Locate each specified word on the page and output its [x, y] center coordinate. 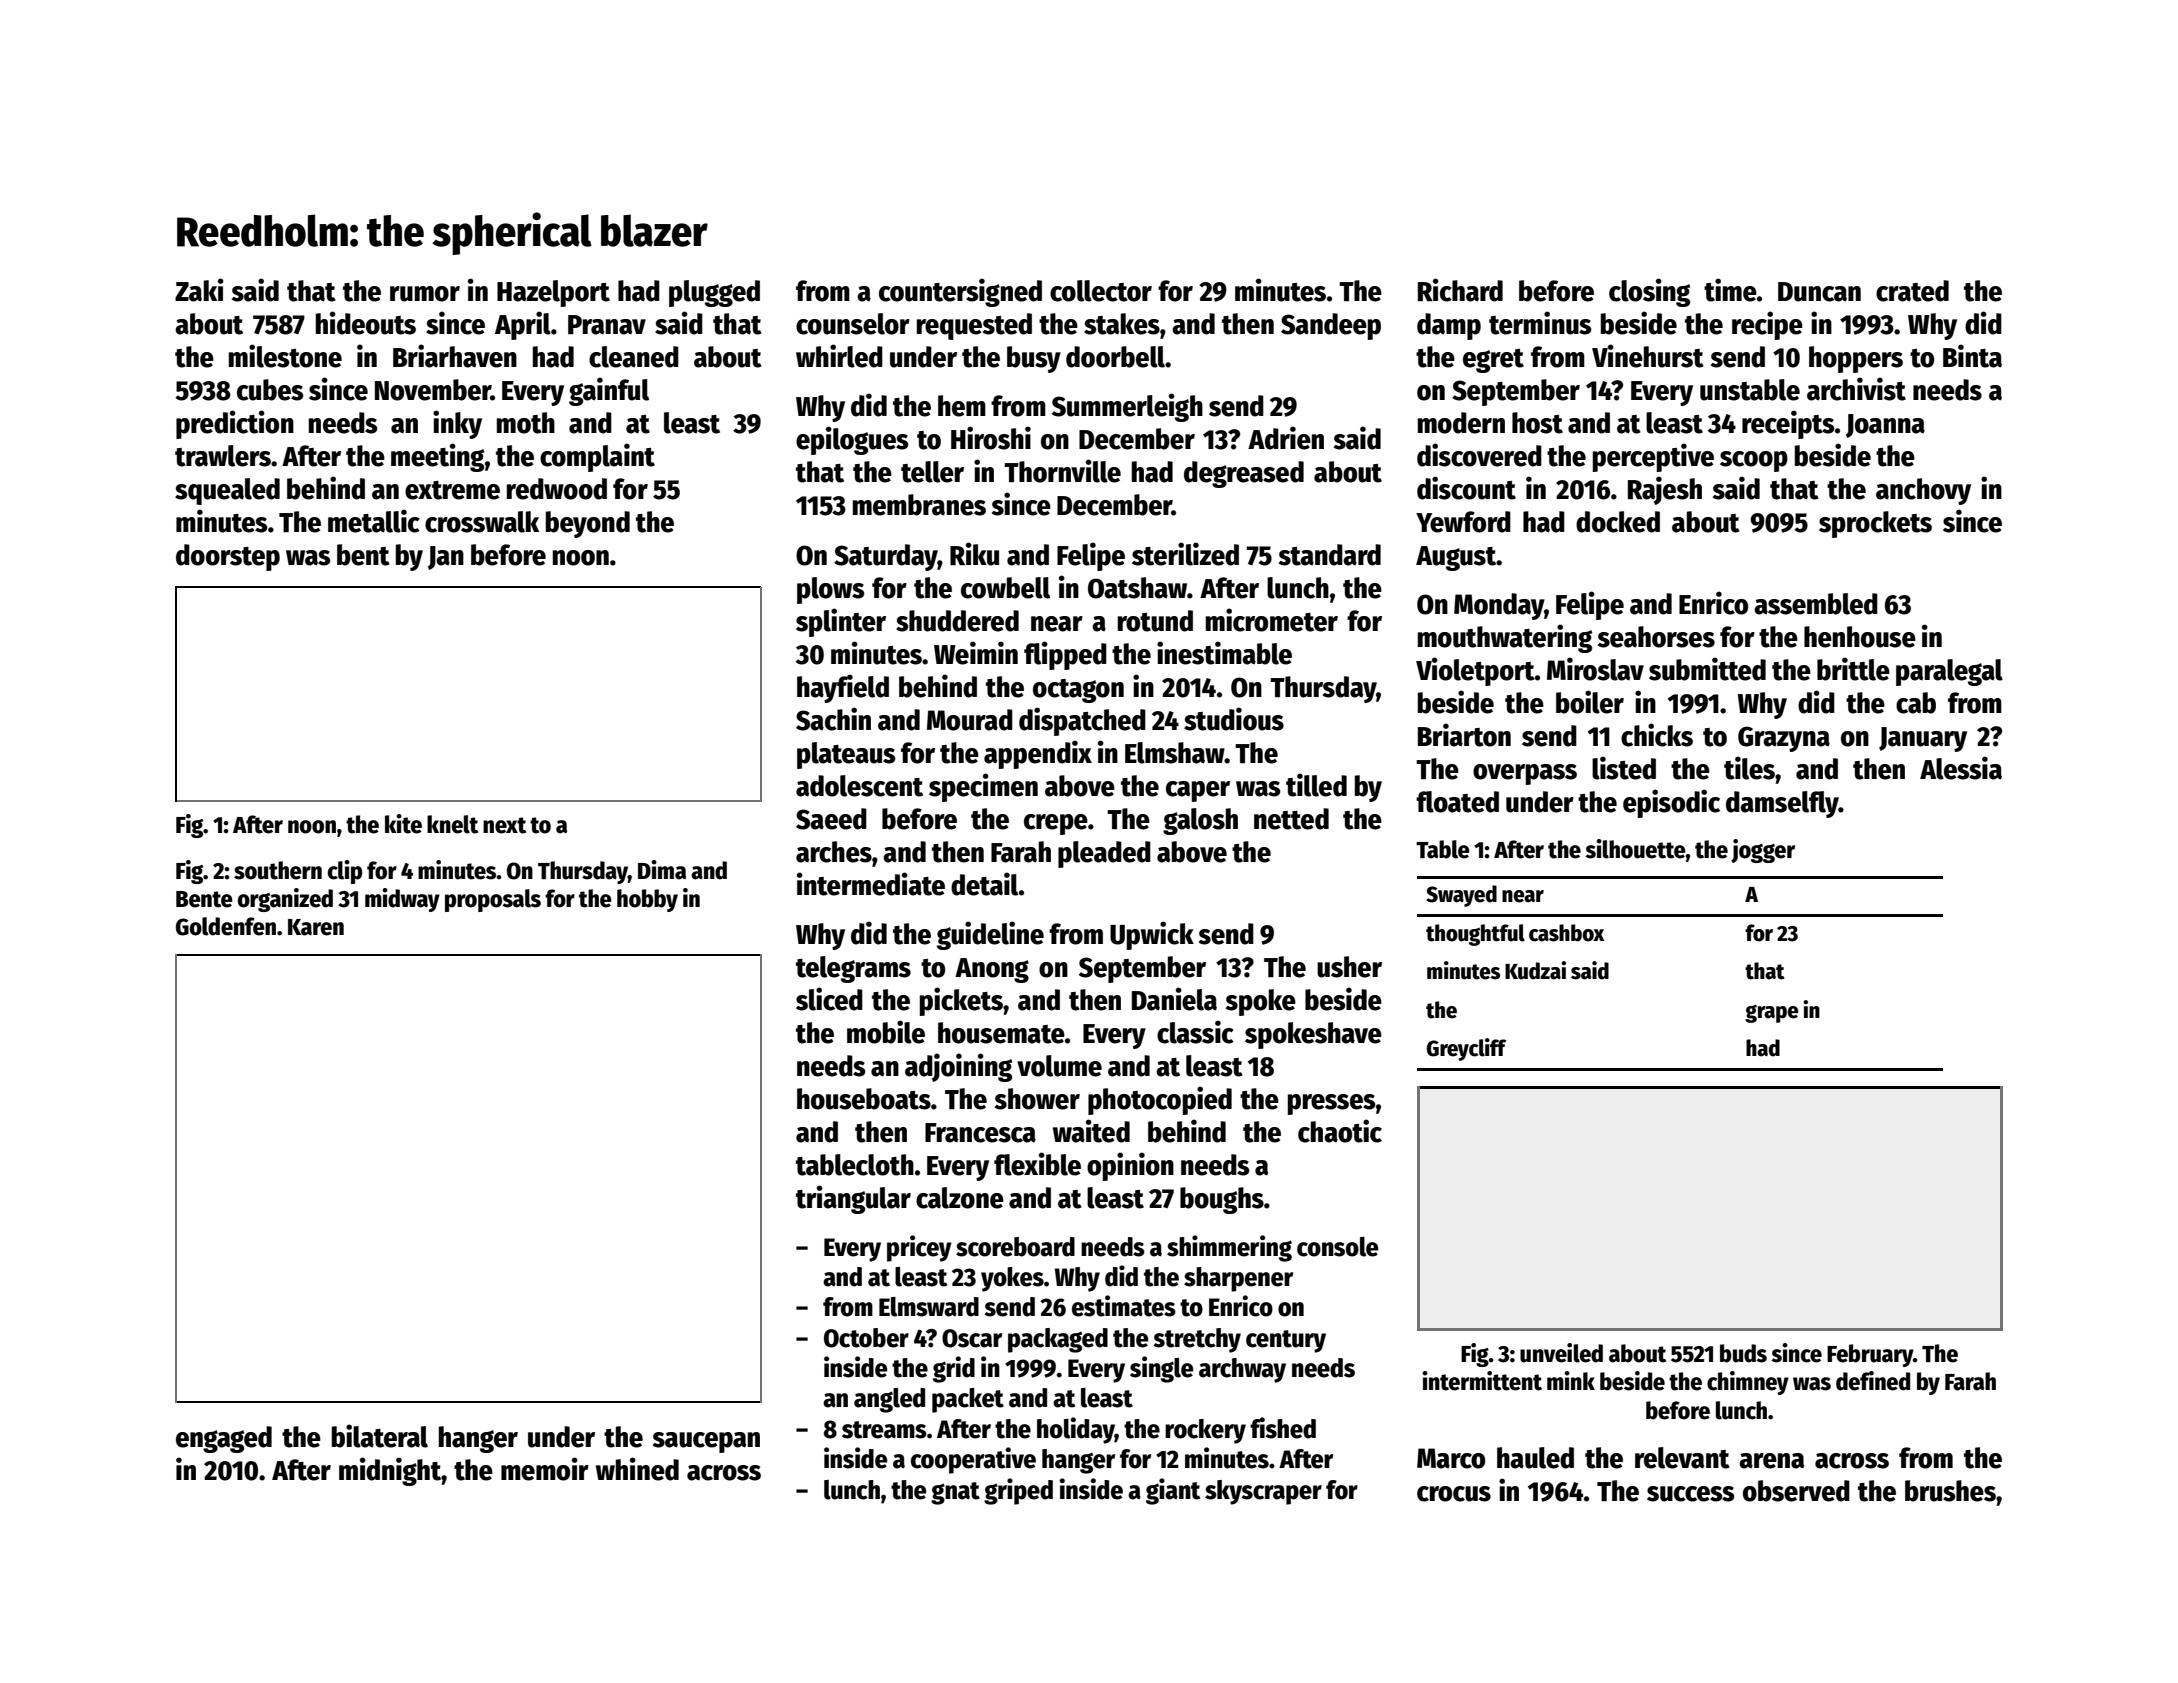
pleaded [1104, 854]
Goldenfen [226, 926]
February [1870, 1355]
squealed [227, 491]
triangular [853, 1199]
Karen [316, 927]
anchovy [1923, 491]
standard [1330, 555]
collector [1101, 291]
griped [1018, 1491]
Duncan [1819, 292]
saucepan [706, 1442]
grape [1772, 1013]
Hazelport [553, 293]
